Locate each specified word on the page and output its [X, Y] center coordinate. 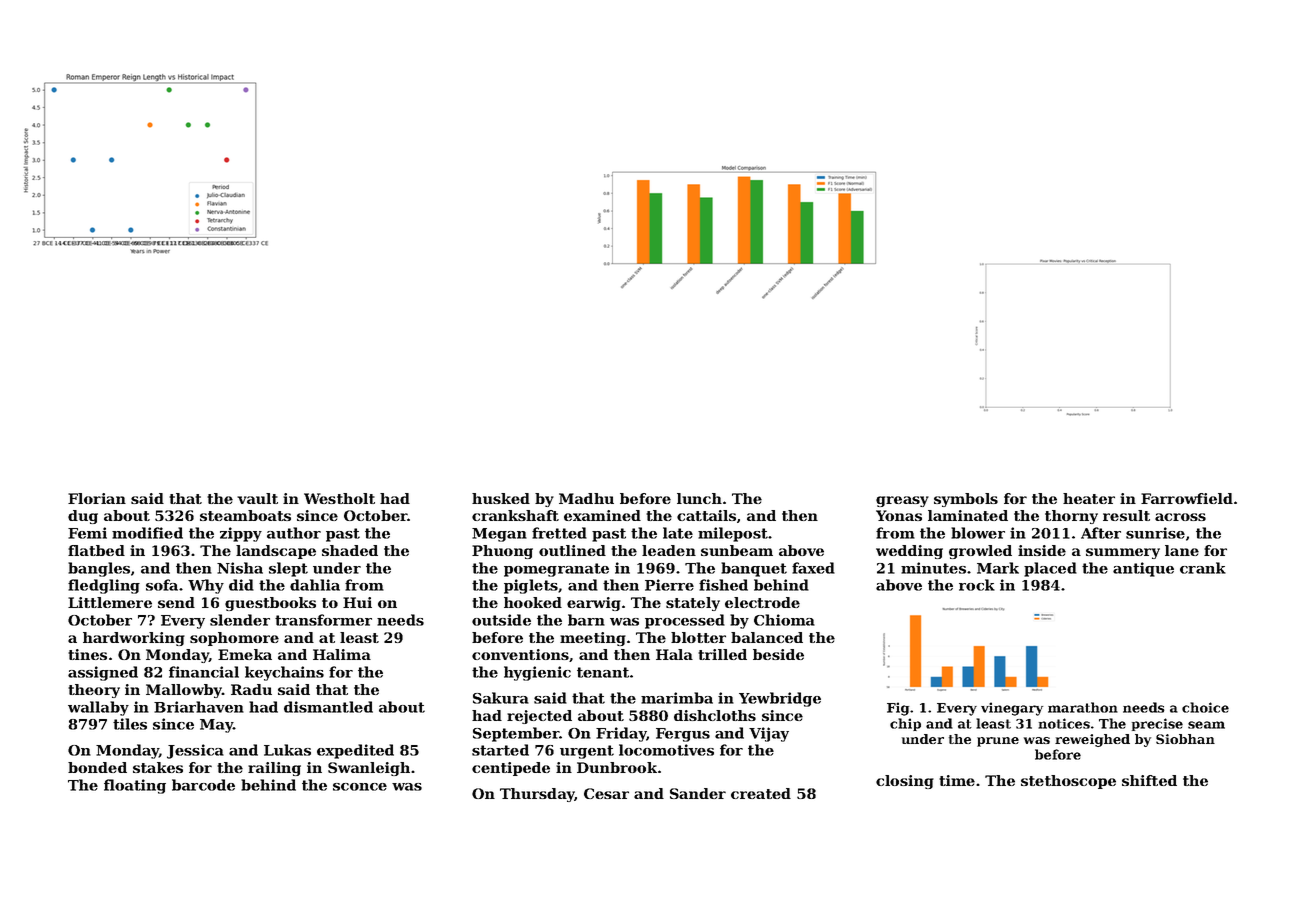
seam [1206, 725]
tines [87, 654]
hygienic [537, 673]
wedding [909, 552]
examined [602, 515]
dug [83, 517]
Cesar [606, 793]
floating [135, 786]
